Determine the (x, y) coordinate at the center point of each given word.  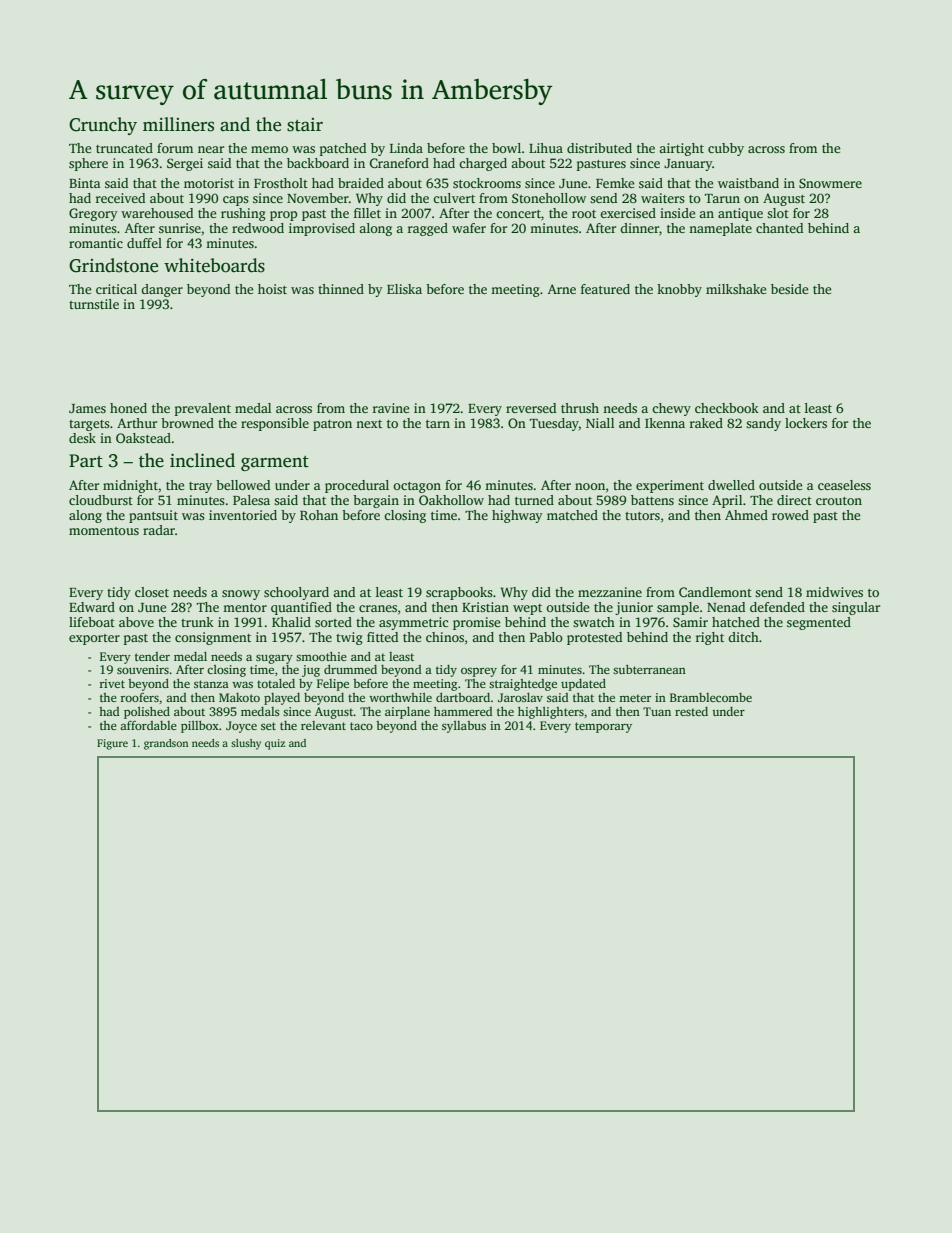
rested (691, 711)
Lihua (546, 148)
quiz (275, 744)
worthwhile (400, 697)
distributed (599, 148)
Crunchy (103, 126)
